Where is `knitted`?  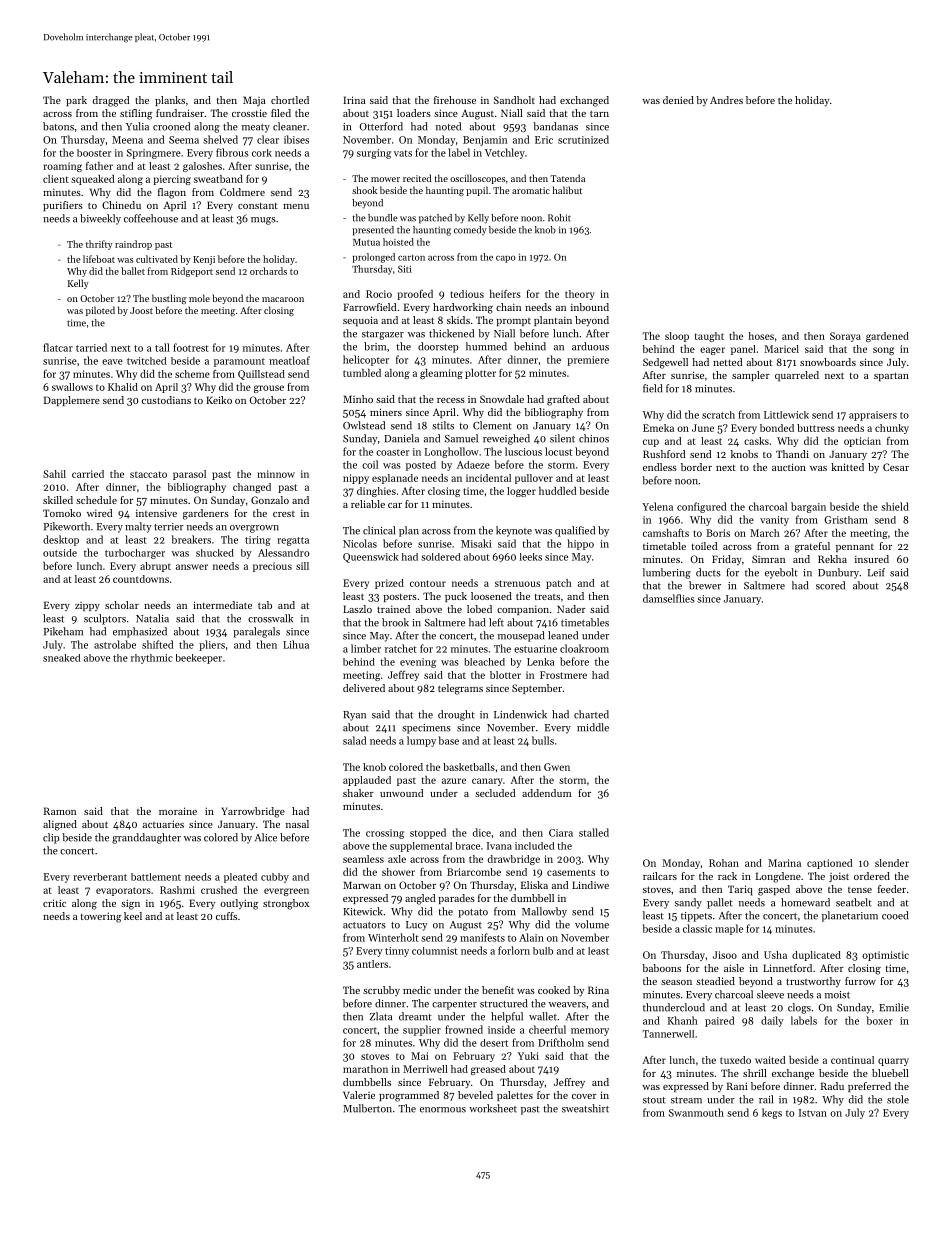
knitted is located at coordinates (847, 467).
